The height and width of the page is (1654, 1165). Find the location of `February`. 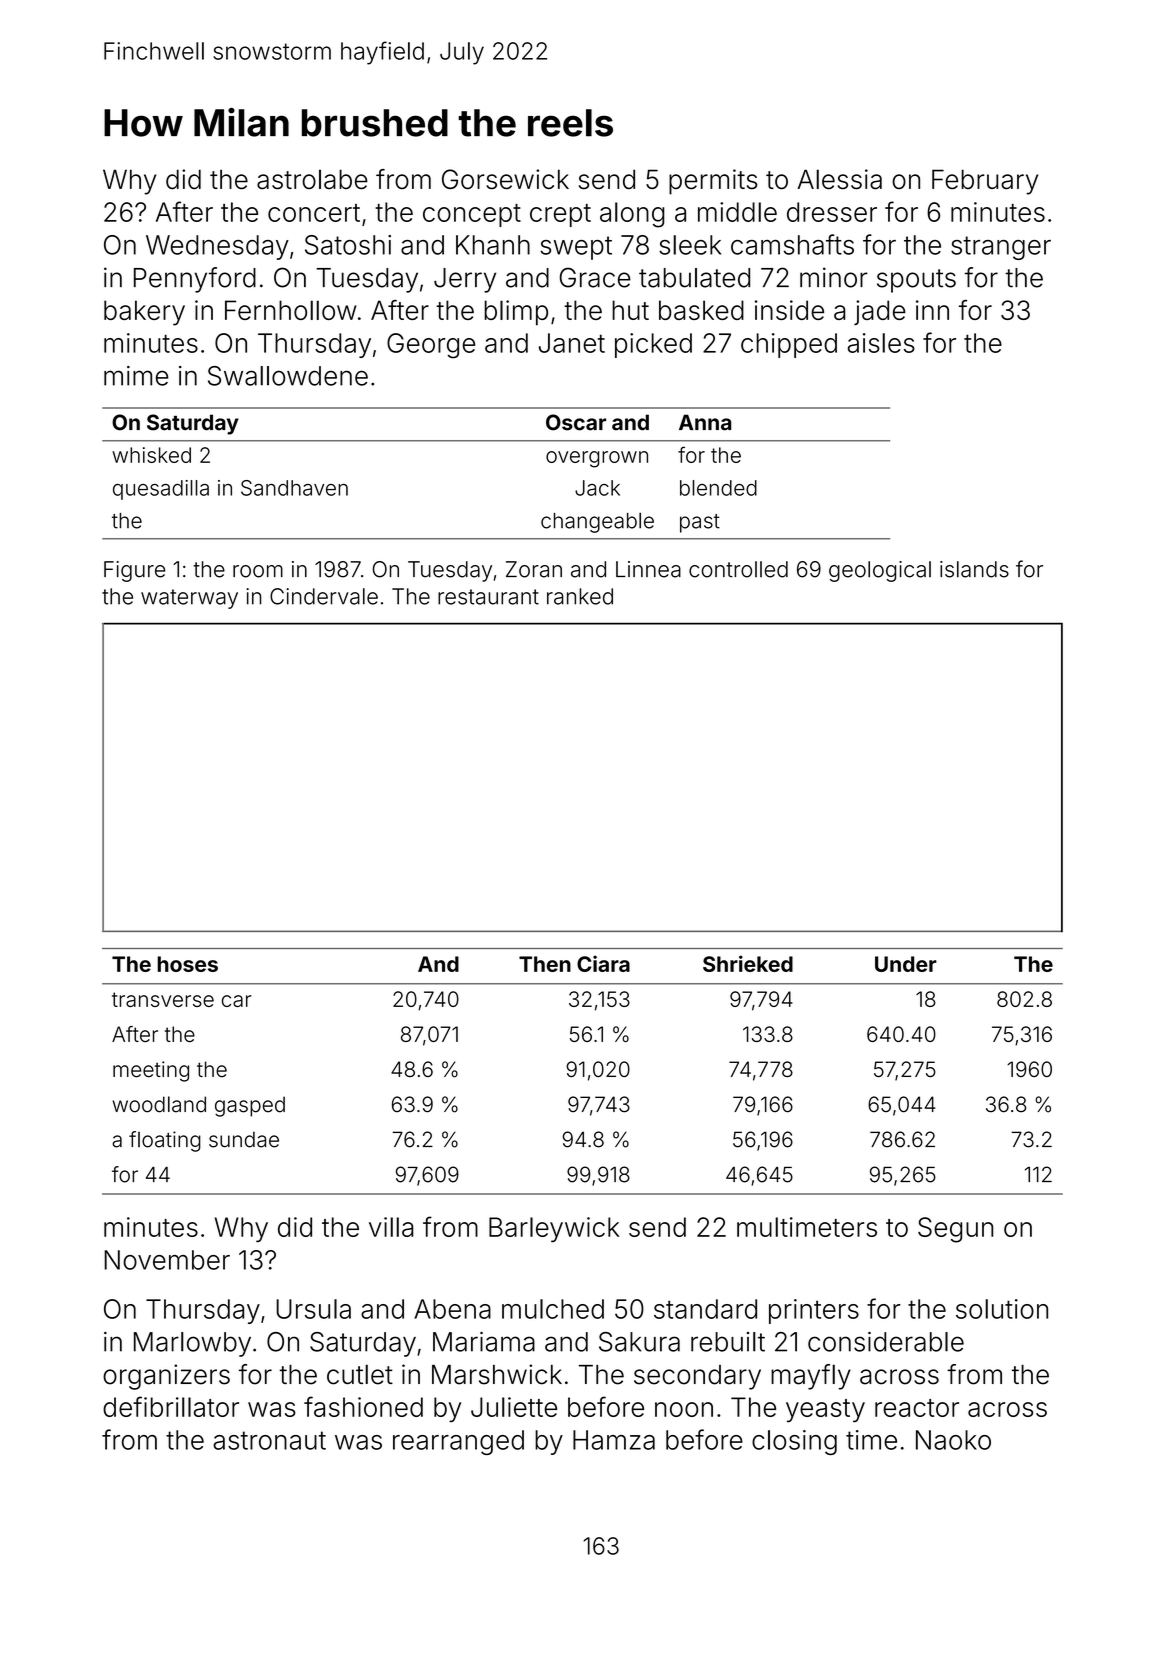

February is located at coordinates (985, 182).
